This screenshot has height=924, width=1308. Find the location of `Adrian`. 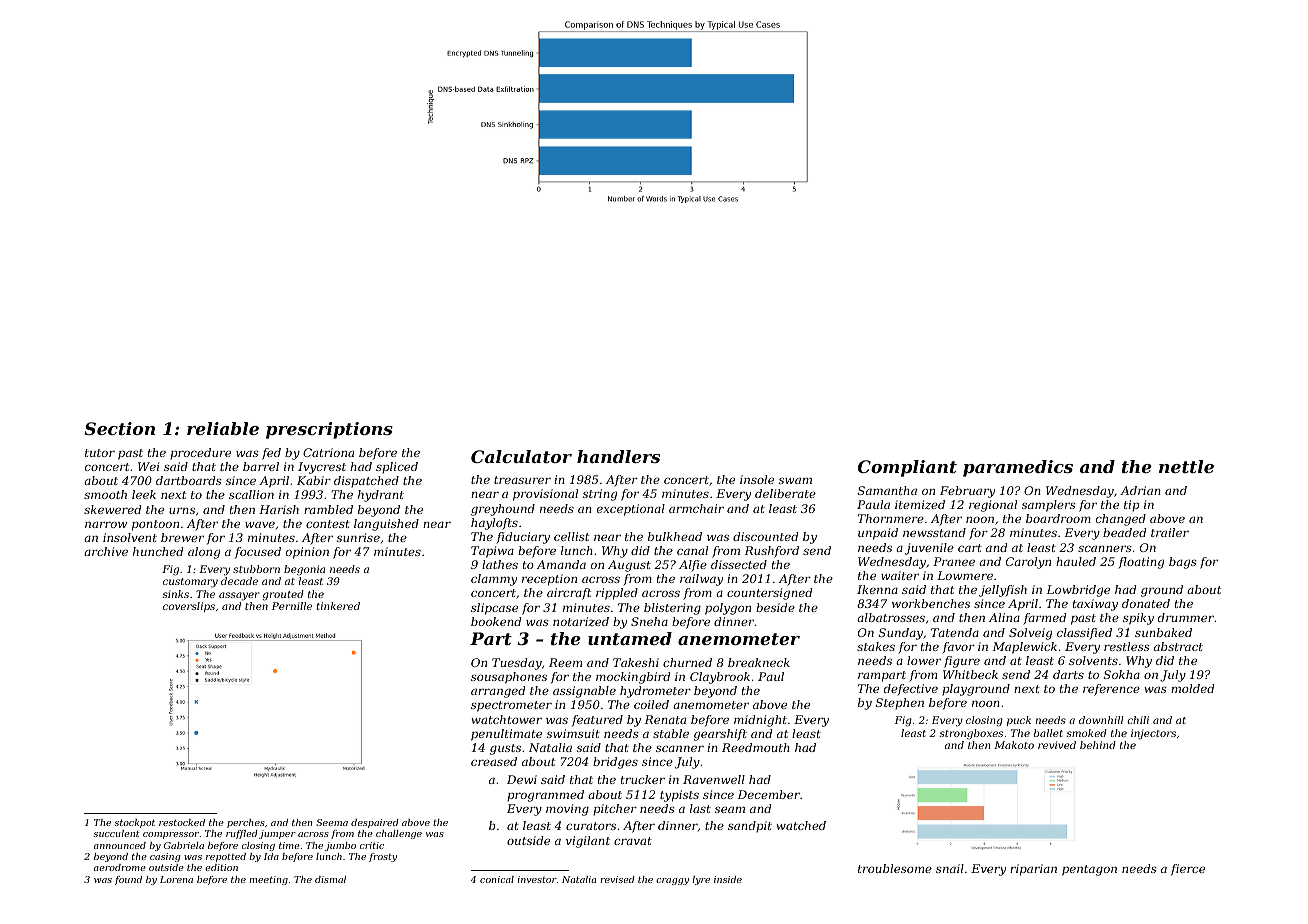

Adrian is located at coordinates (1140, 490).
